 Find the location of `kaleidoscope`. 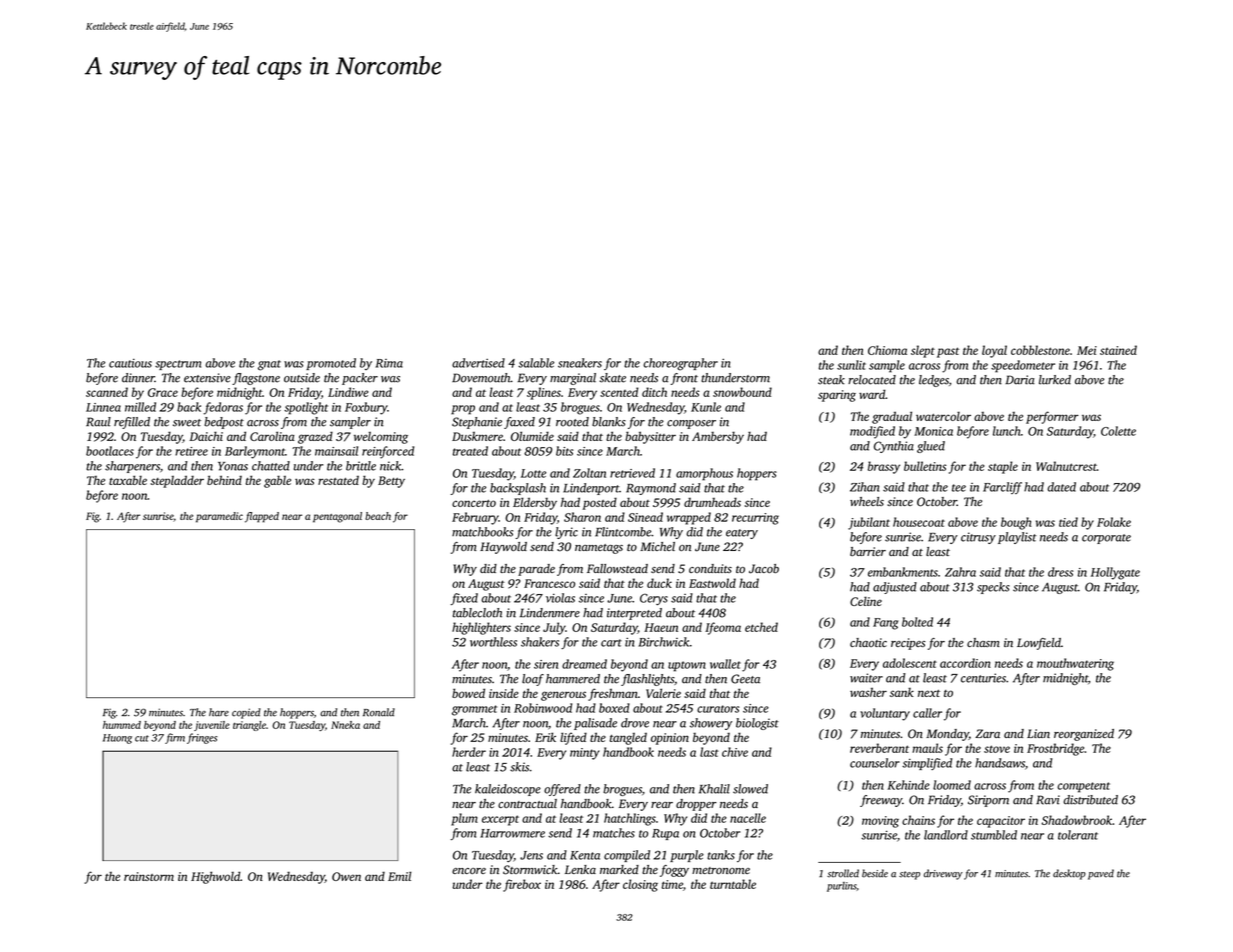

kaleidoscope is located at coordinates (508, 790).
